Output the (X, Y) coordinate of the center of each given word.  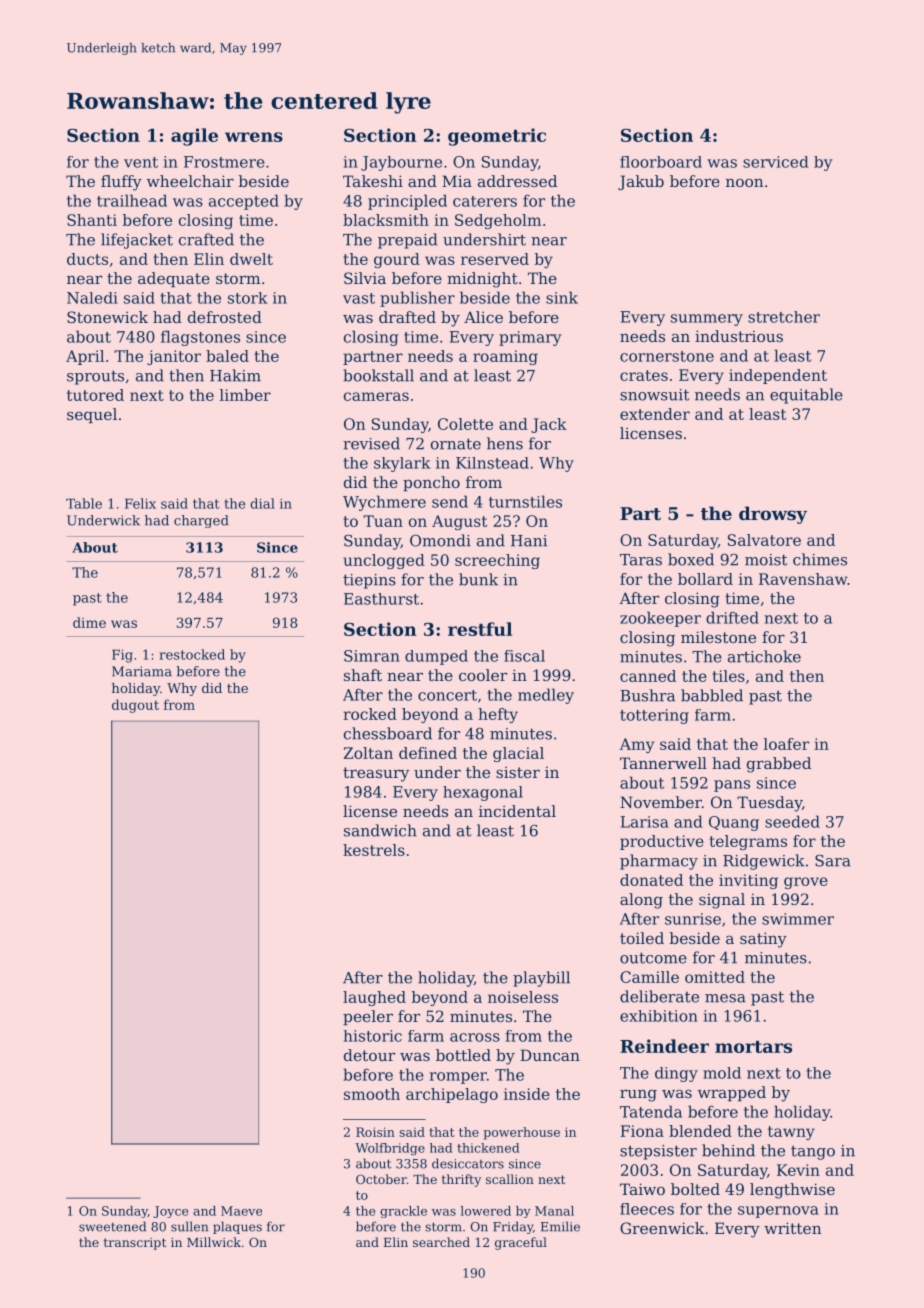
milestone (718, 637)
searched (441, 1242)
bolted (695, 1189)
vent (141, 162)
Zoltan (368, 753)
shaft (363, 675)
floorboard (661, 162)
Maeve (241, 1211)
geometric (497, 137)
